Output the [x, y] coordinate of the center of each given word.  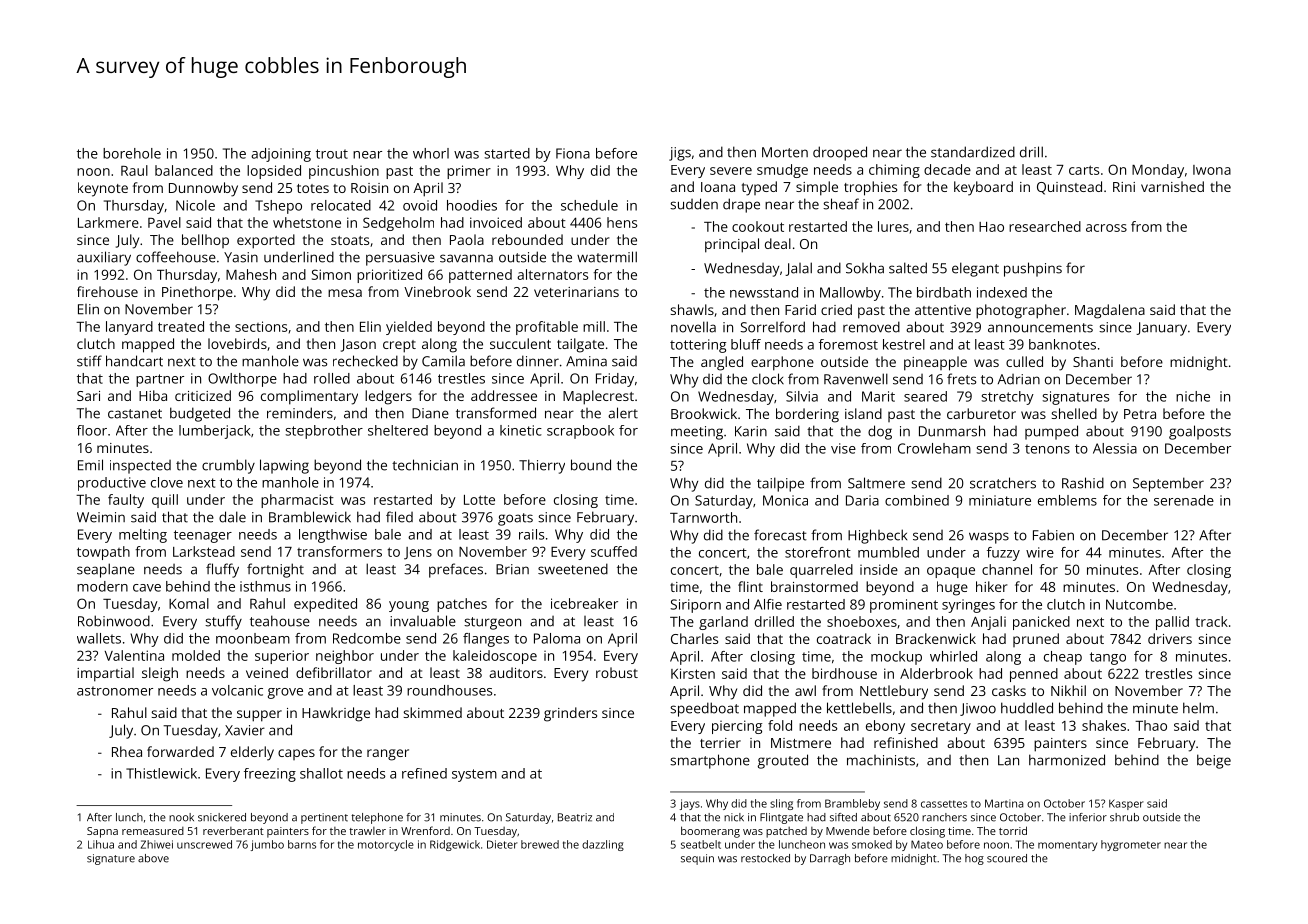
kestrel [904, 344]
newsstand [764, 292]
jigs [680, 154]
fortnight [275, 570]
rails [531, 534]
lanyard [129, 328]
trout [332, 154]
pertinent [324, 818]
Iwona [1212, 170]
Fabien [1053, 535]
